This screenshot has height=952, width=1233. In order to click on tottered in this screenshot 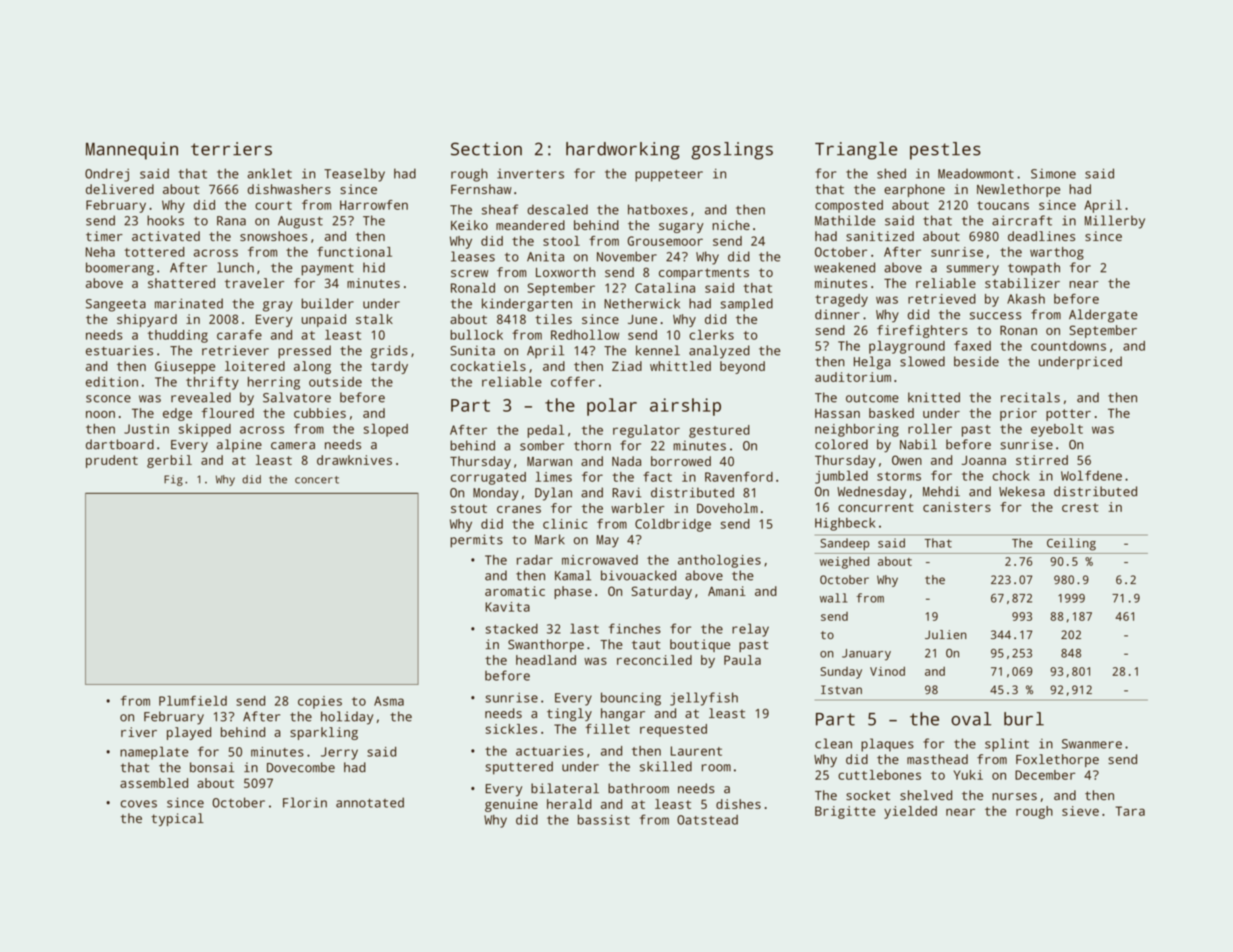, I will do `click(154, 252)`.
